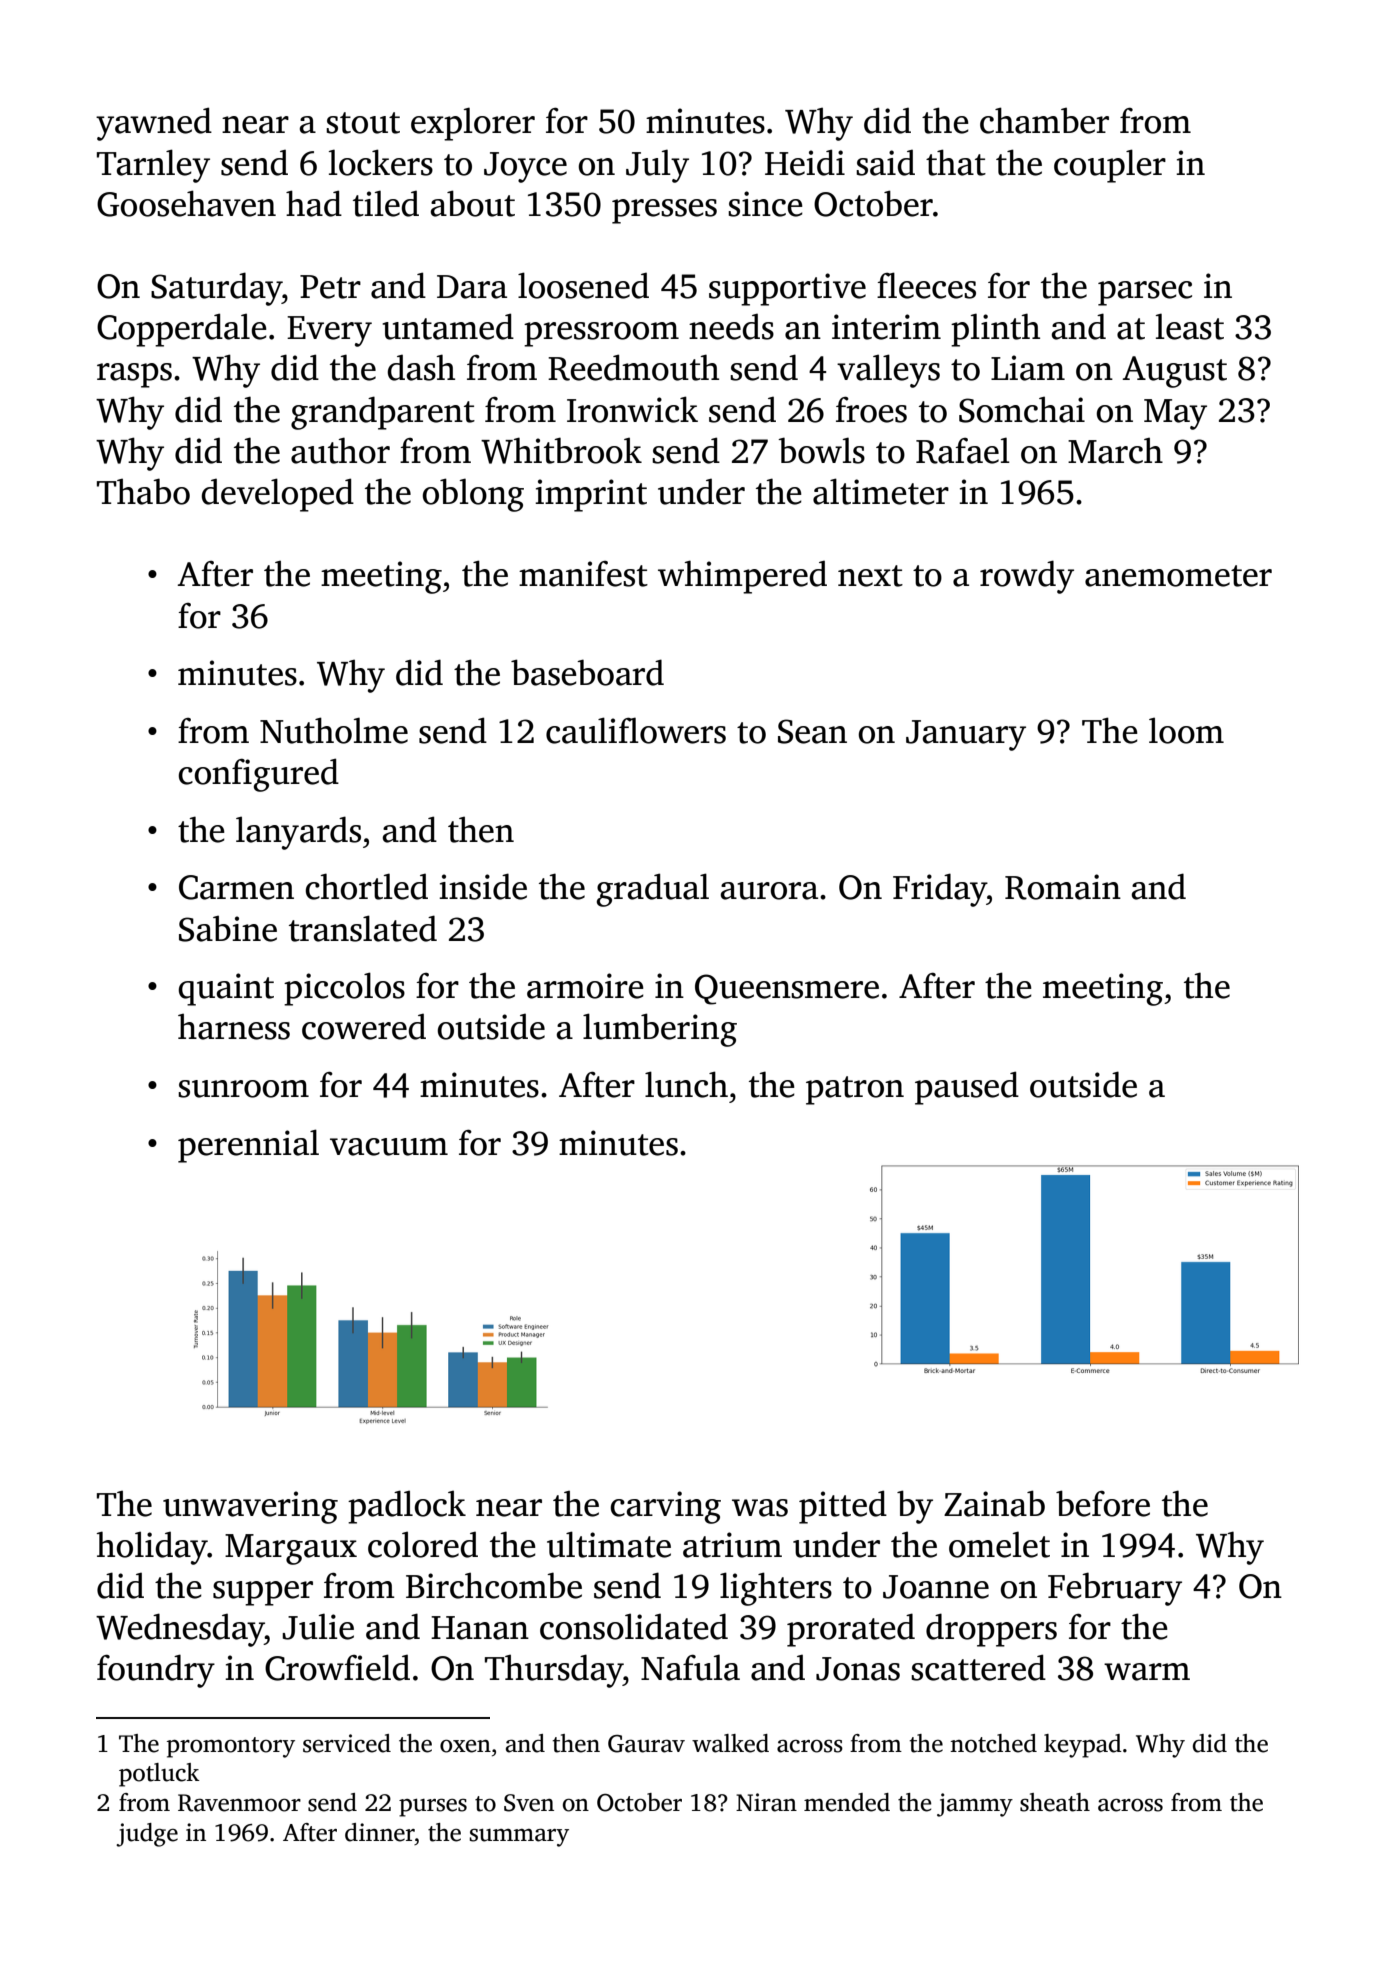 This screenshot has height=1969, width=1386. I want to click on since, so click(765, 204).
